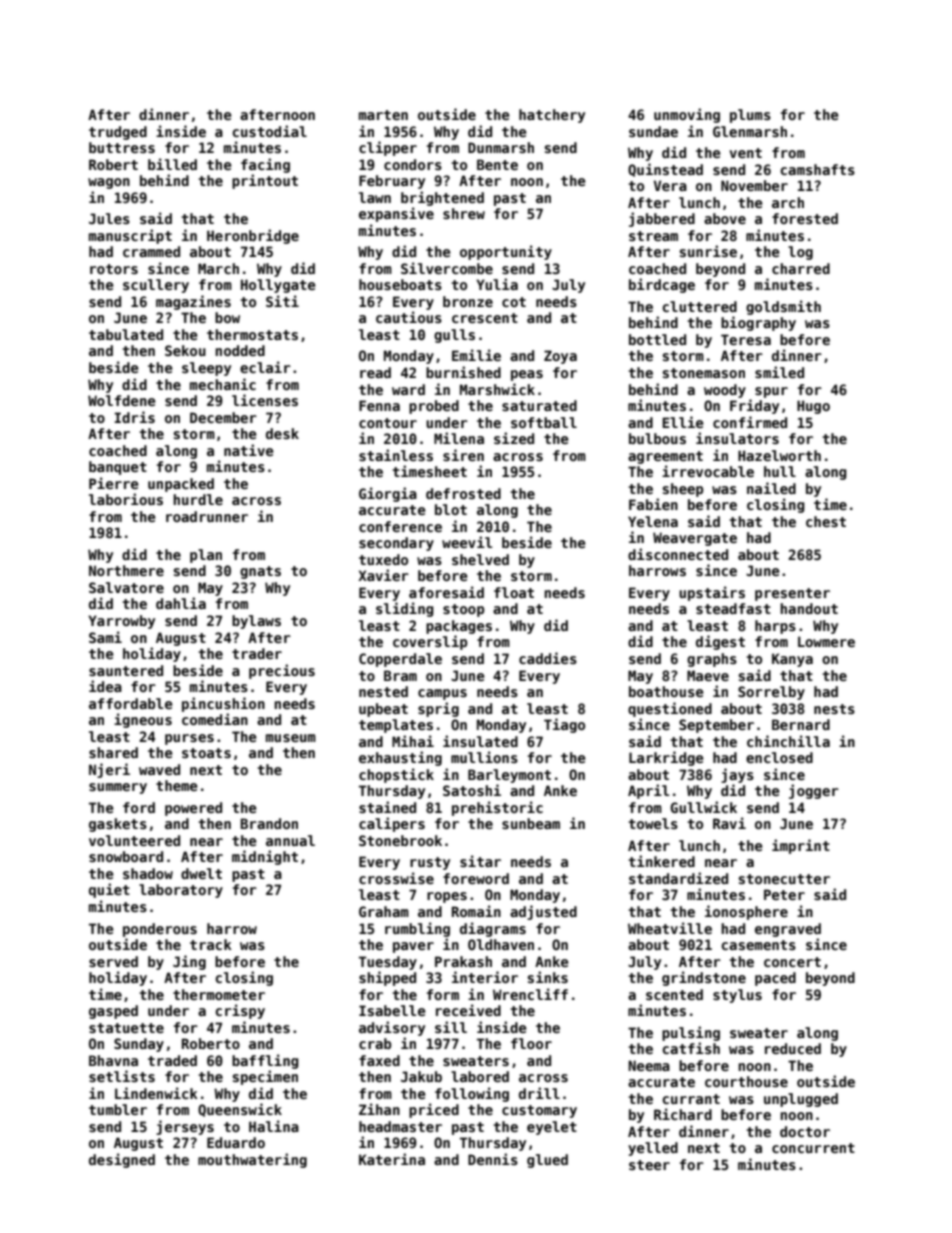  Describe the element at coordinates (265, 400) in the screenshot. I see `licenses` at that location.
